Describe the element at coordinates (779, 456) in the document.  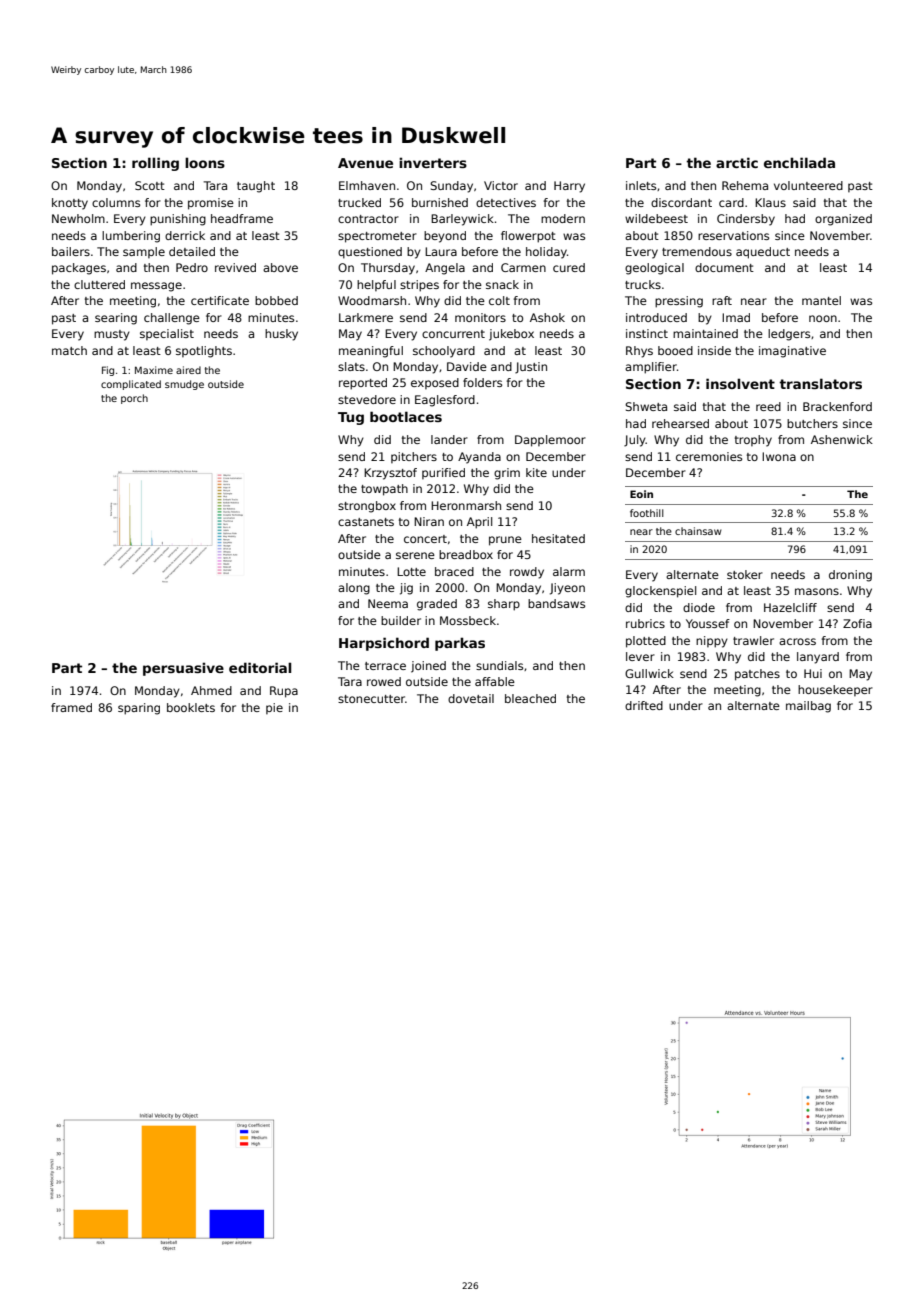
I see `Iwona` at that location.
